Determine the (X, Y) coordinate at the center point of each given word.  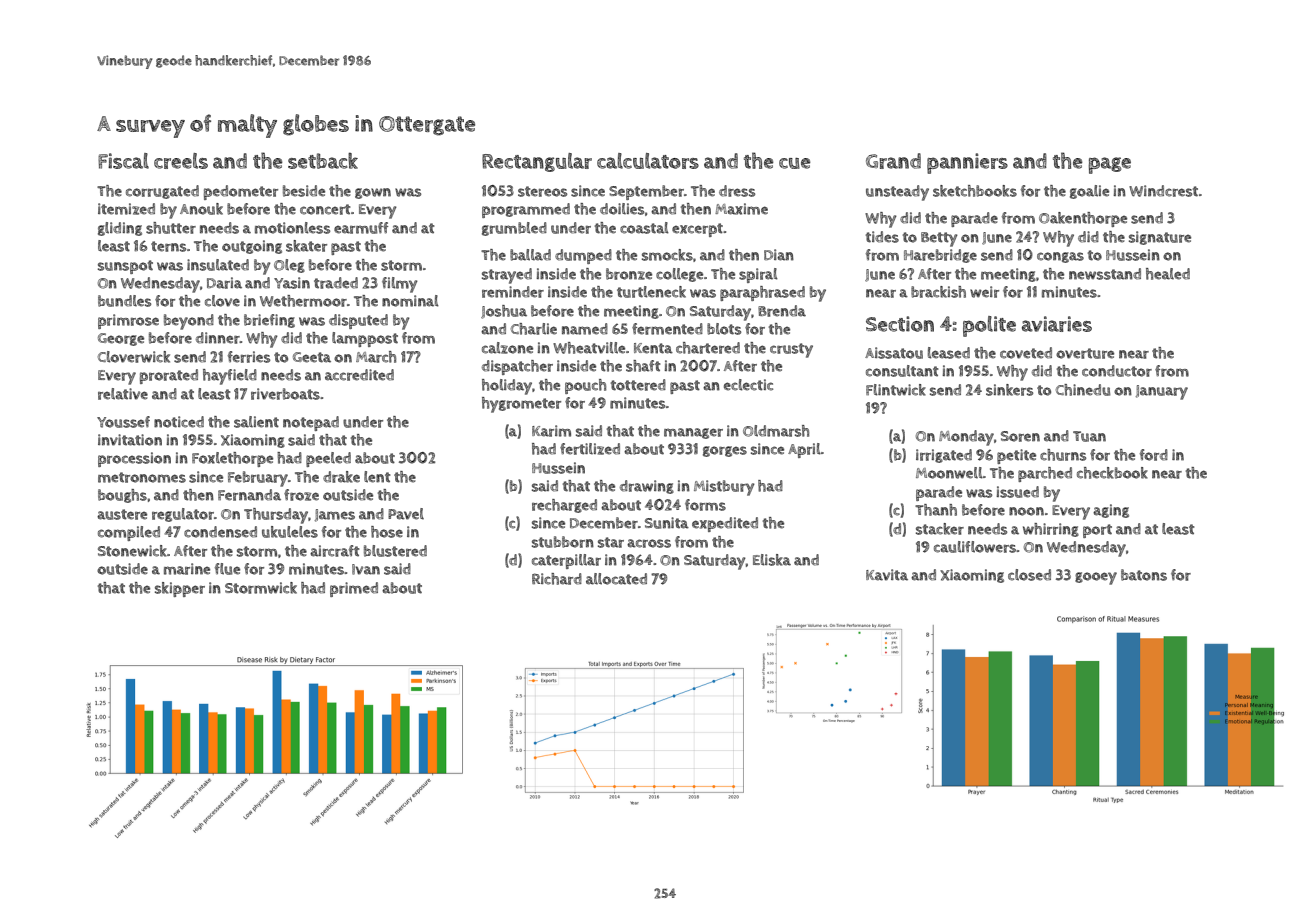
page (1110, 165)
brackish (938, 292)
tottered (638, 385)
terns (168, 246)
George (121, 339)
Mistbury (724, 488)
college (679, 275)
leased (949, 353)
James (335, 515)
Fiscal (123, 161)
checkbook (1112, 473)
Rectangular (537, 162)
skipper (180, 589)
